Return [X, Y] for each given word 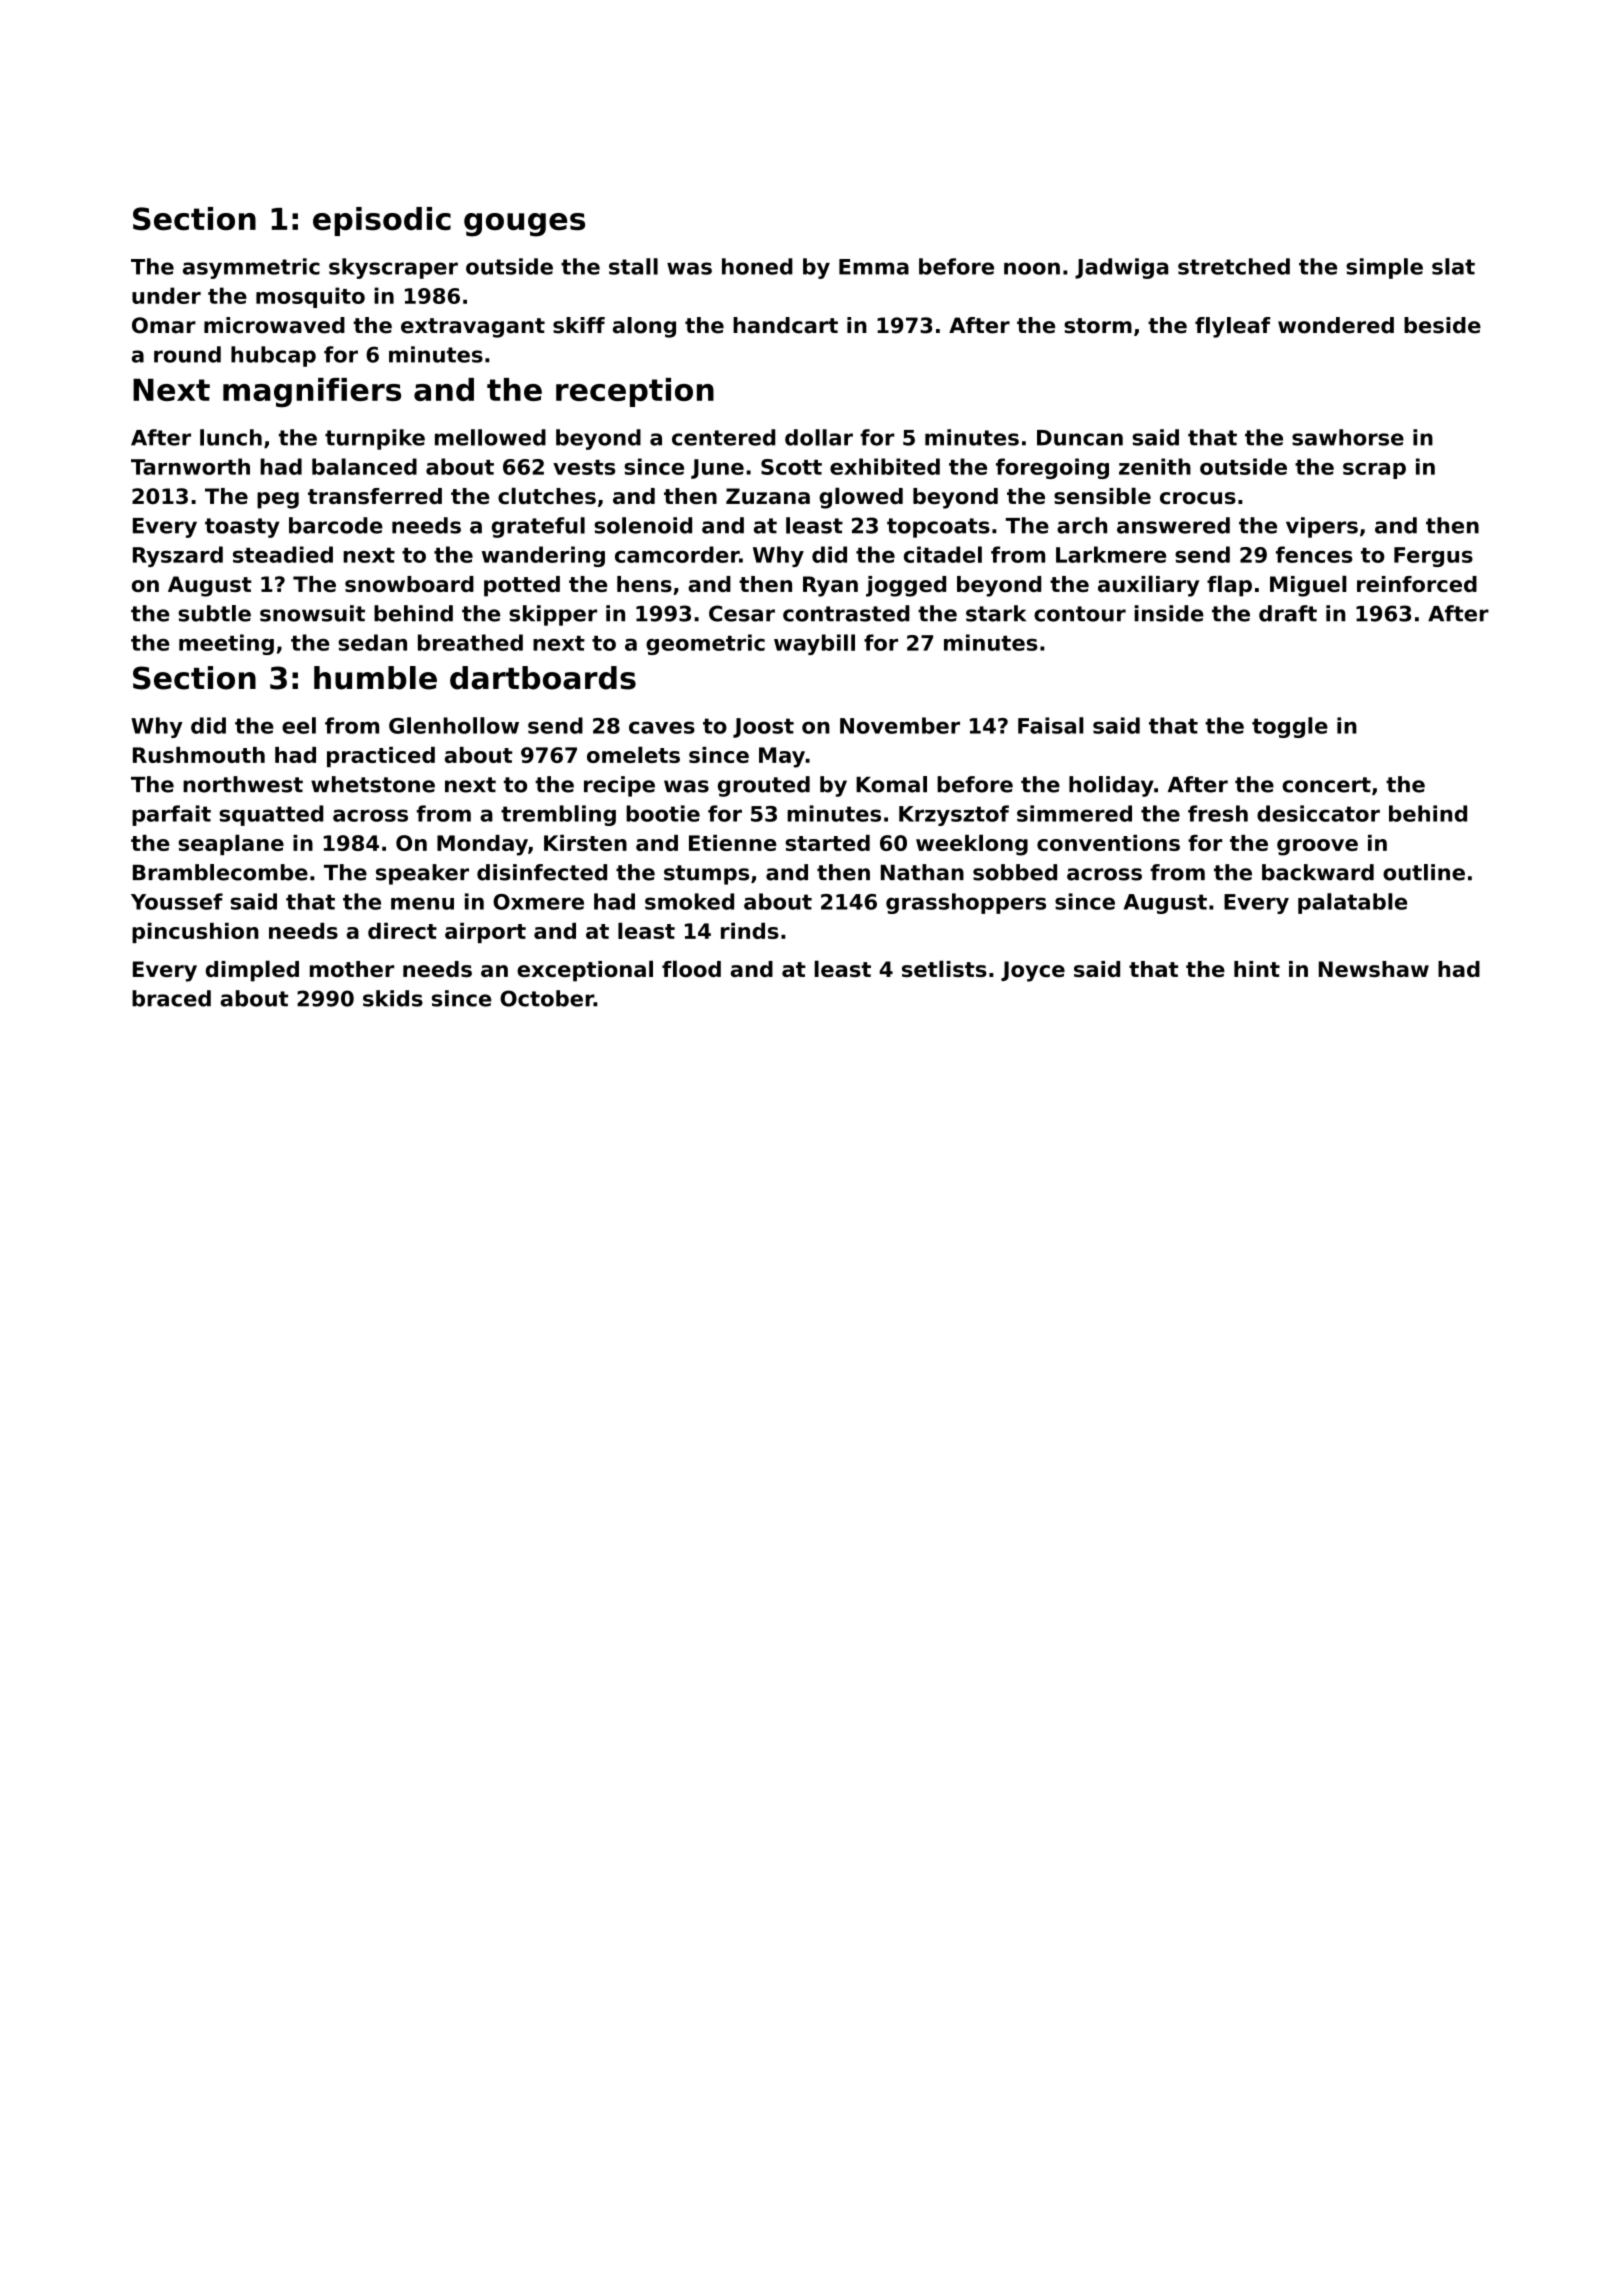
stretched [1234, 266]
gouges [524, 225]
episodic [382, 221]
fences [1314, 554]
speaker [422, 874]
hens [644, 584]
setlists [944, 968]
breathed [470, 642]
